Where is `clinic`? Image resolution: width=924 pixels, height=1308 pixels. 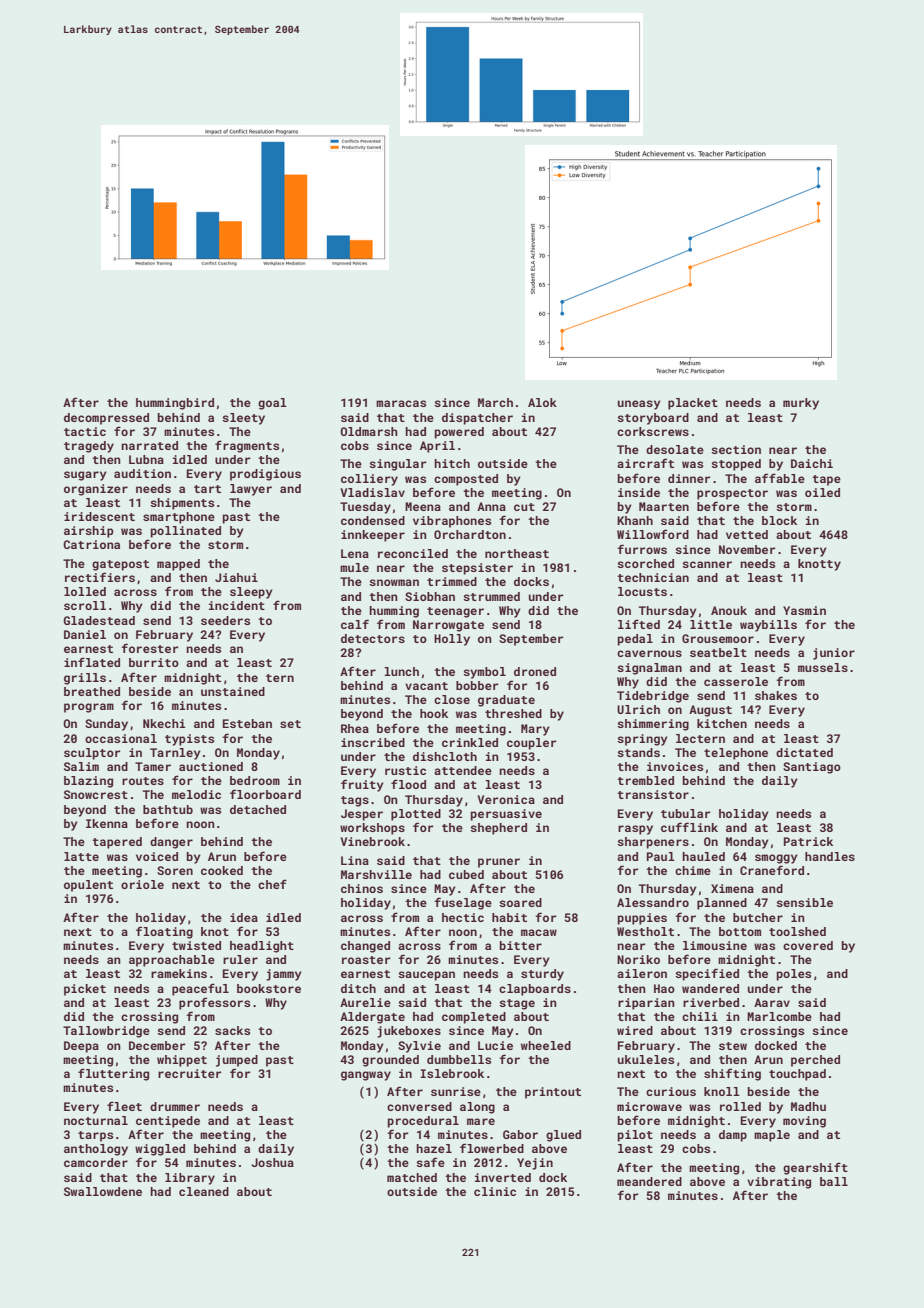
clinic is located at coordinates (495, 1191).
